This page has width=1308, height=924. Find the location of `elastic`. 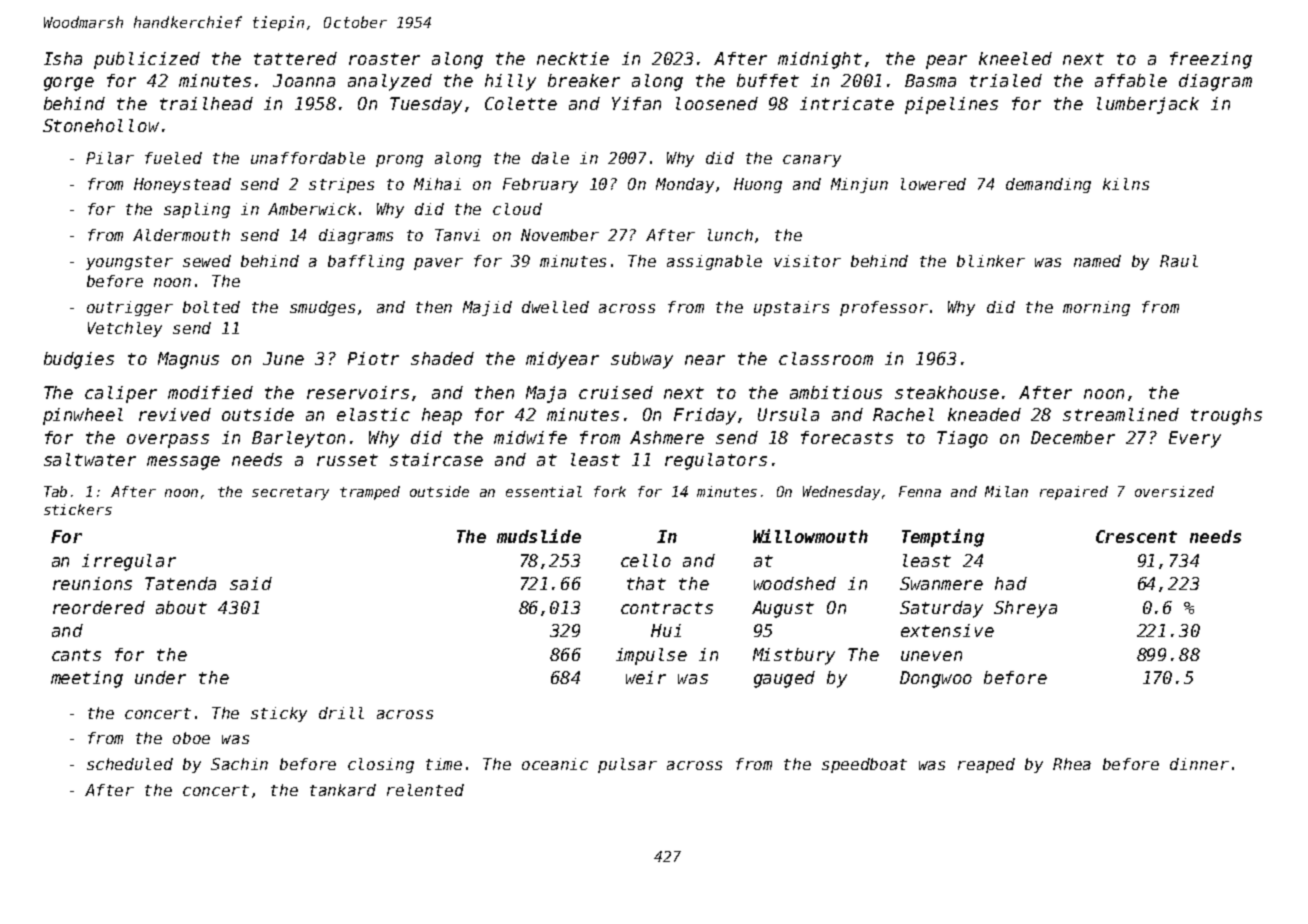

elastic is located at coordinates (373, 414).
